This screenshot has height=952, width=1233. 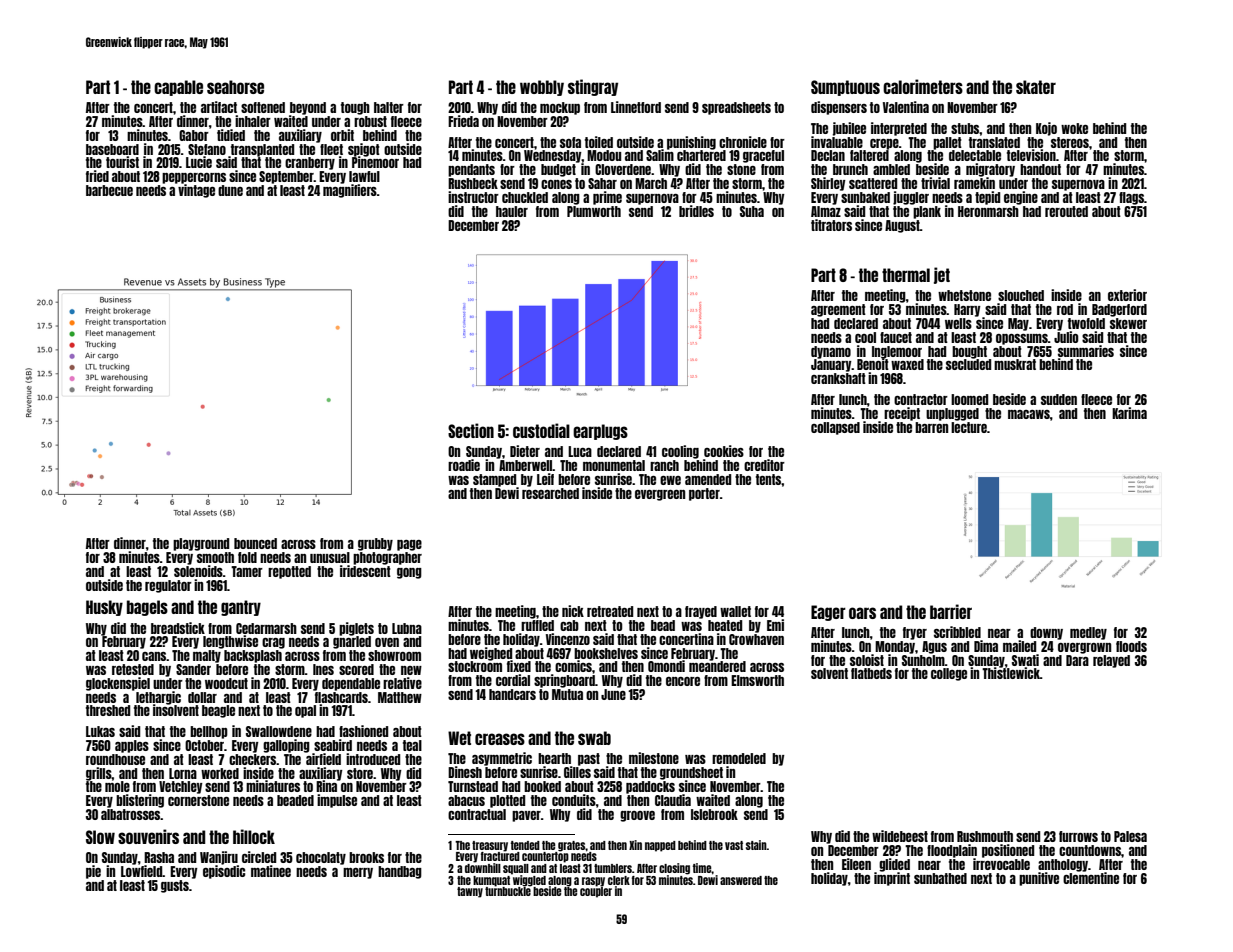 I want to click on Plumworth, so click(x=594, y=211).
